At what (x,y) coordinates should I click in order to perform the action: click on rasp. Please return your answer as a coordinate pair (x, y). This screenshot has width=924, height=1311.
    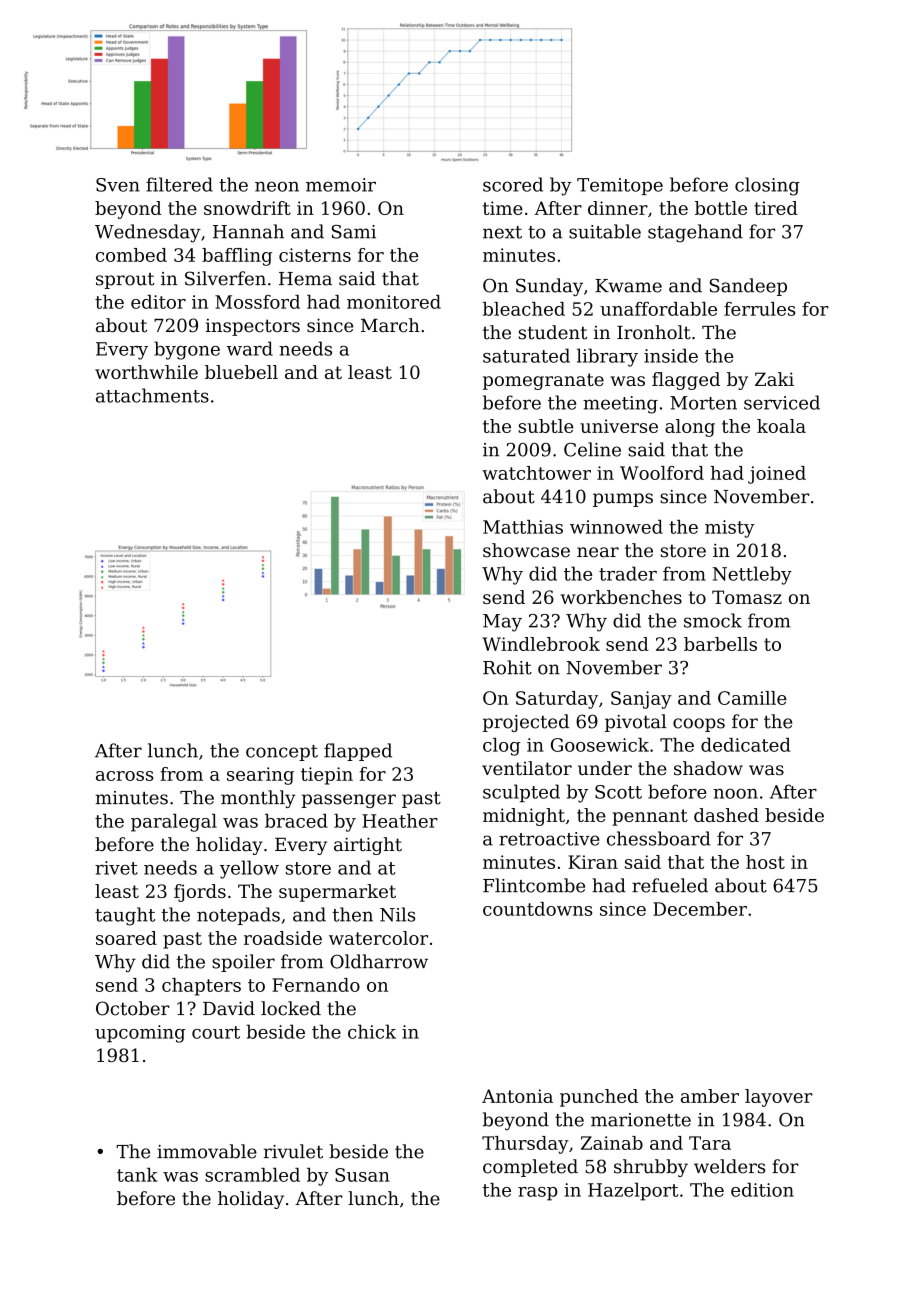
    Looking at the image, I should click on (538, 1194).
